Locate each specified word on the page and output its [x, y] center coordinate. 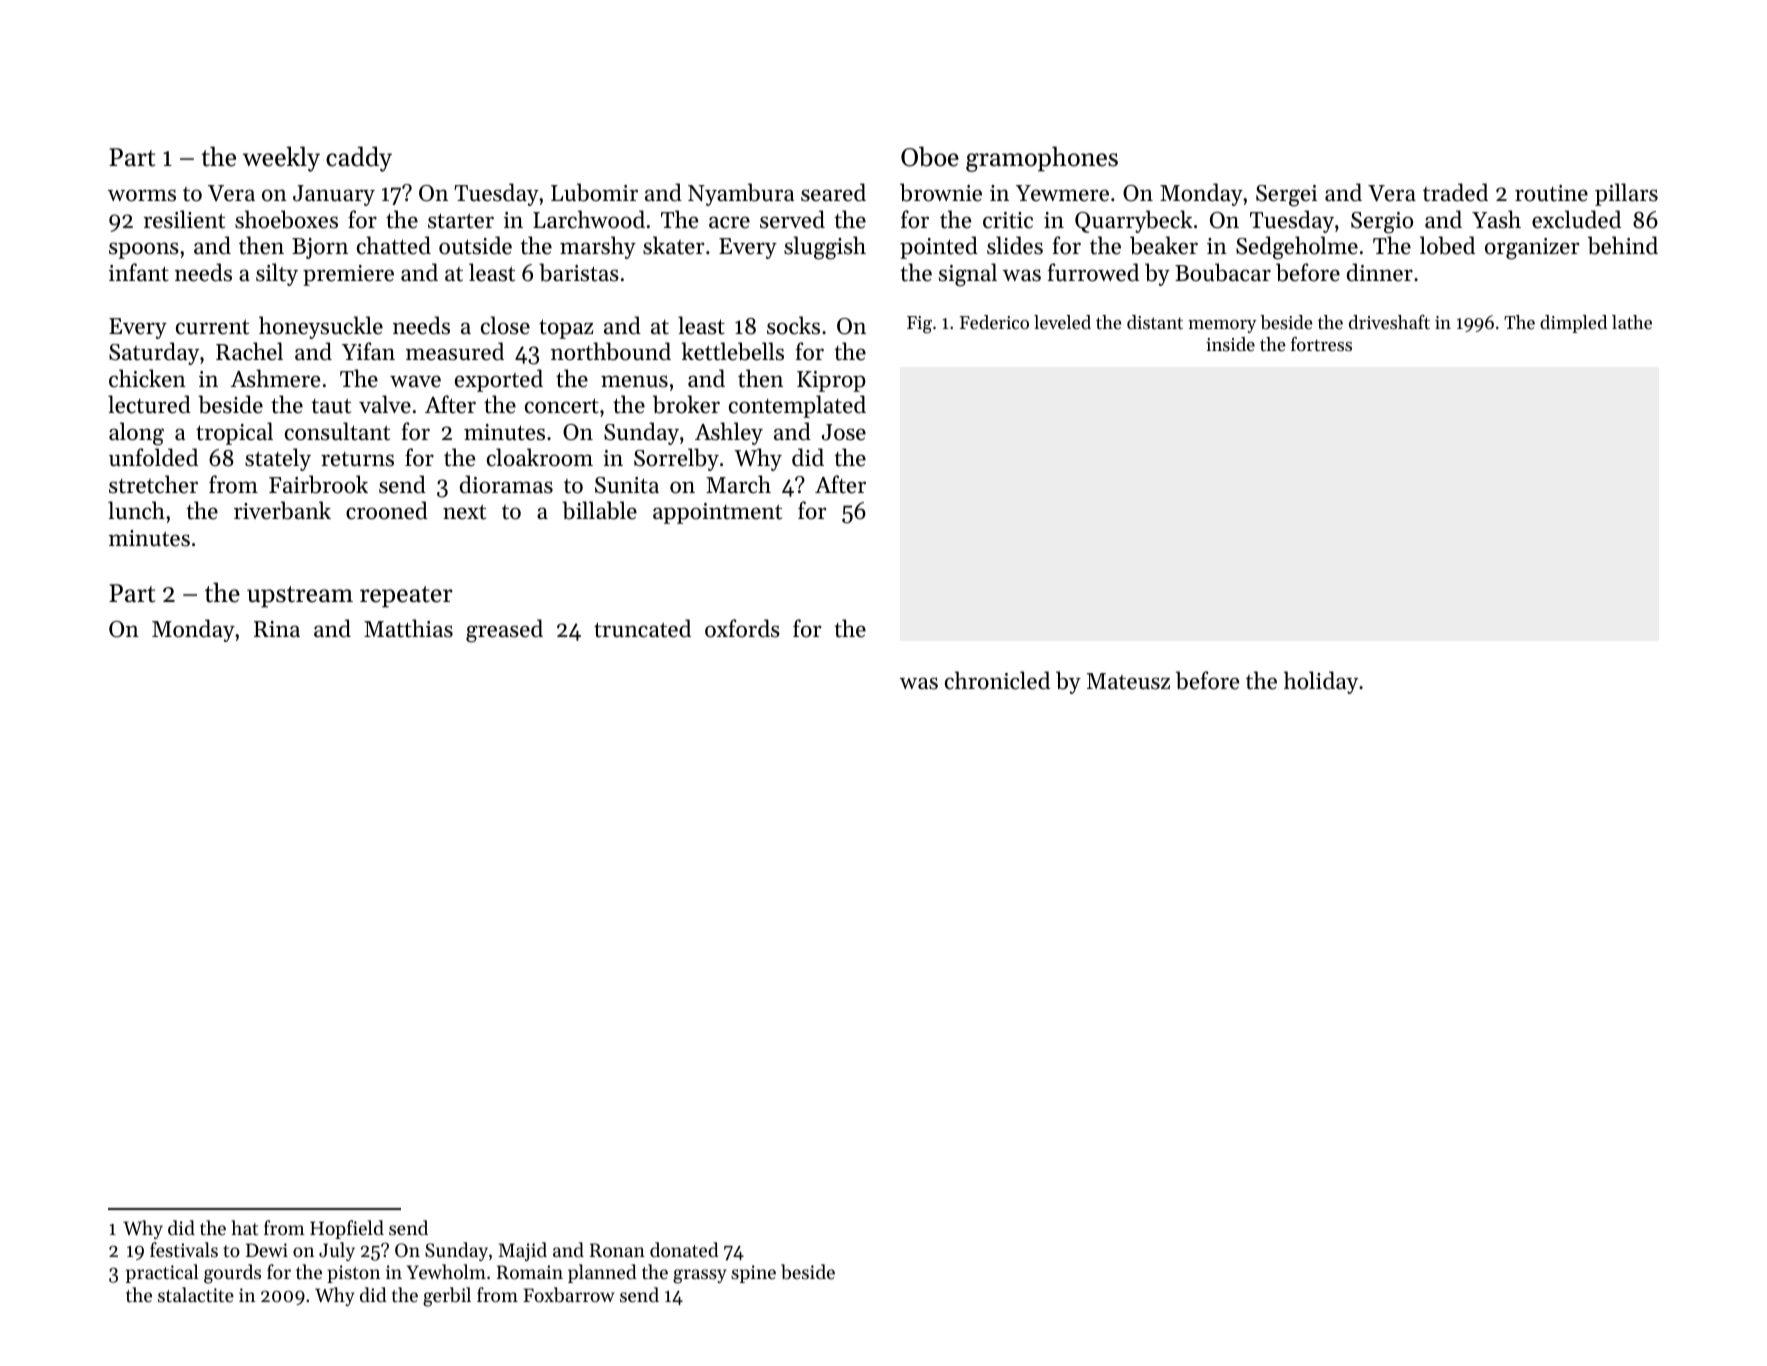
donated [684, 1249]
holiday [1321, 682]
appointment [717, 513]
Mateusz [1128, 681]
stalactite [196, 1294]
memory [1222, 326]
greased [504, 631]
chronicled [997, 680]
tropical [234, 433]
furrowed [1093, 272]
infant [139, 272]
